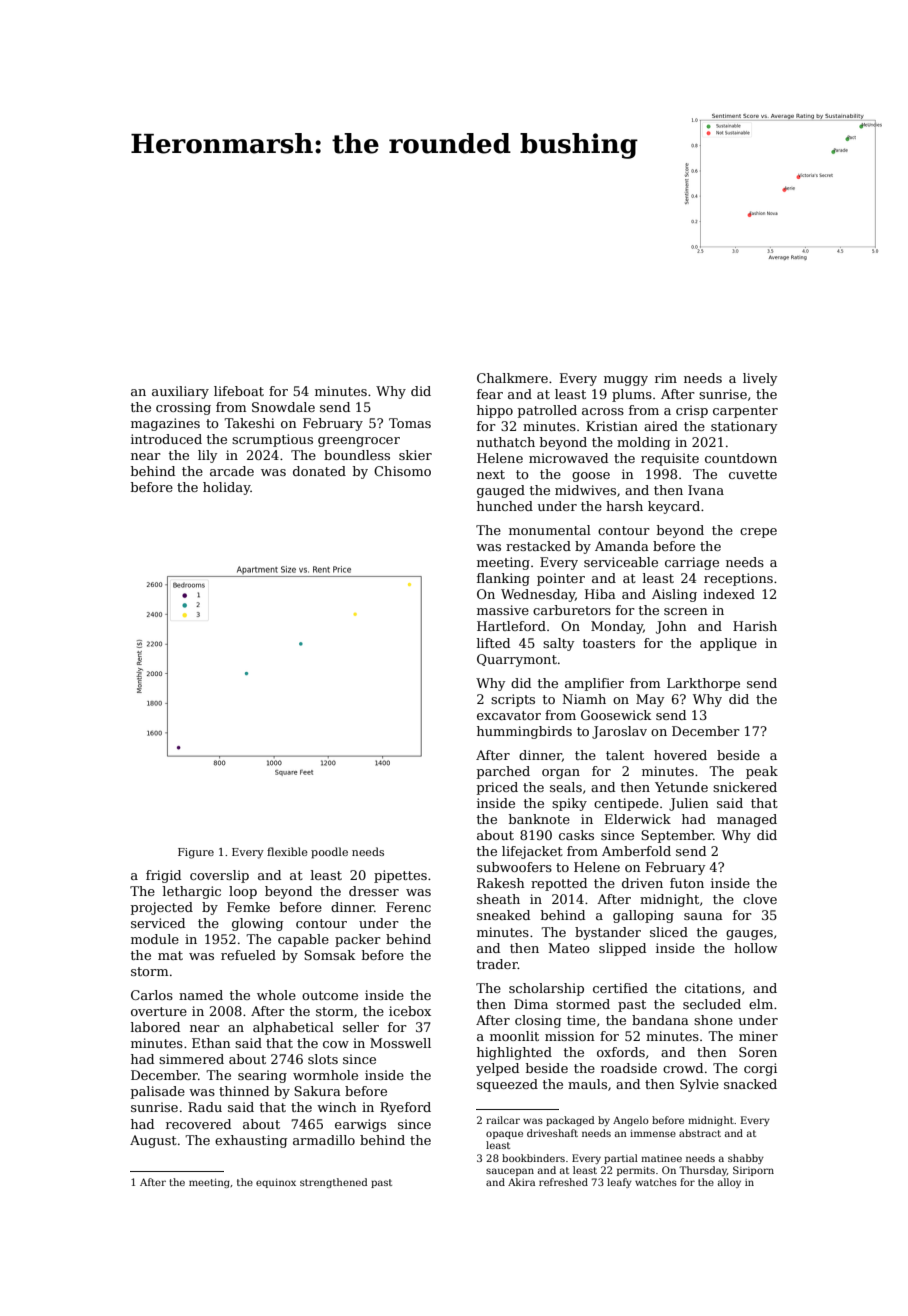 The height and width of the document is (1316, 908). Describe the element at coordinates (329, 853) in the document. I see `poodle` at that location.
